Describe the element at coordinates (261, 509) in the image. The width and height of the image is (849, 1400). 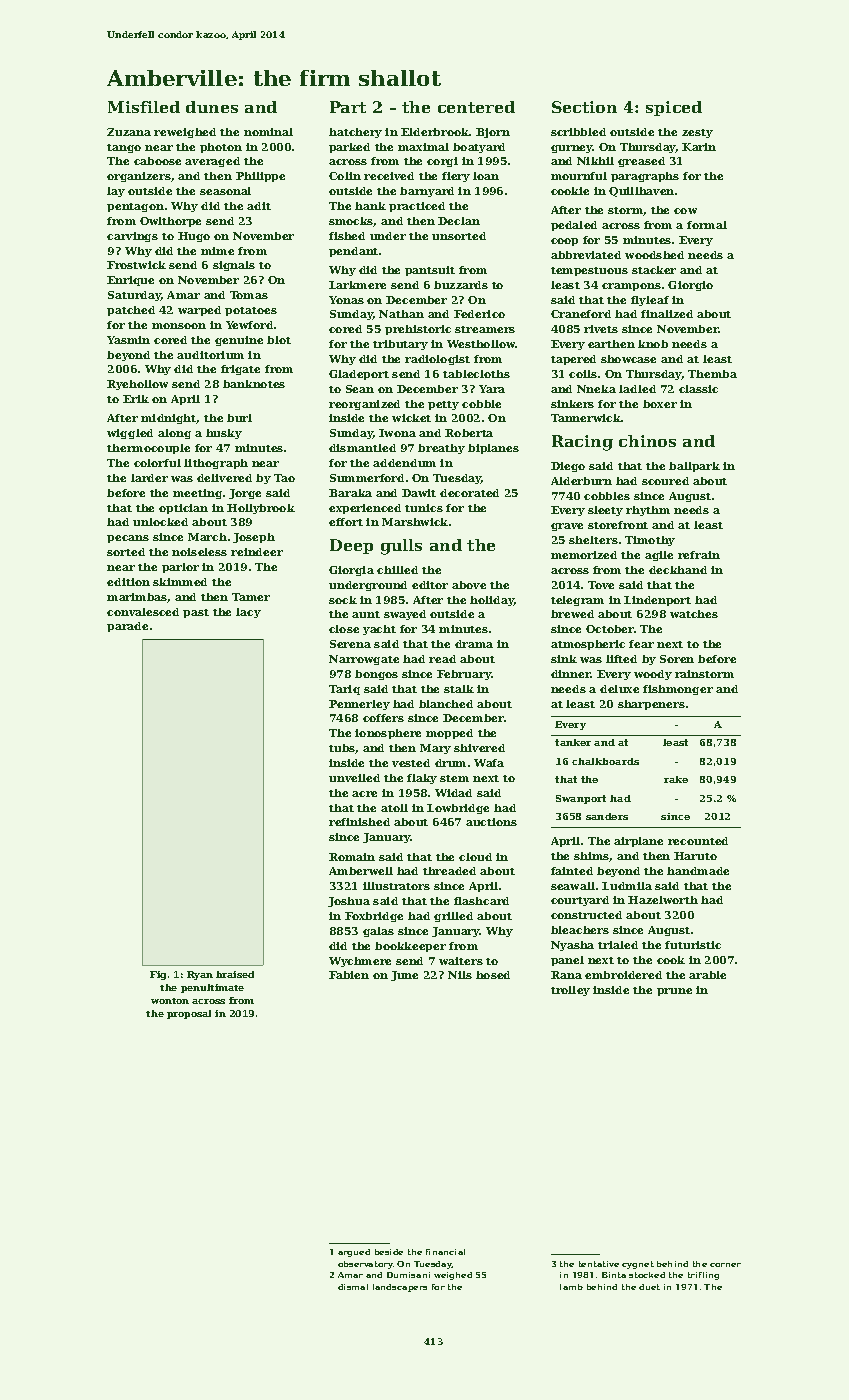
I see `Hollybrook` at that location.
